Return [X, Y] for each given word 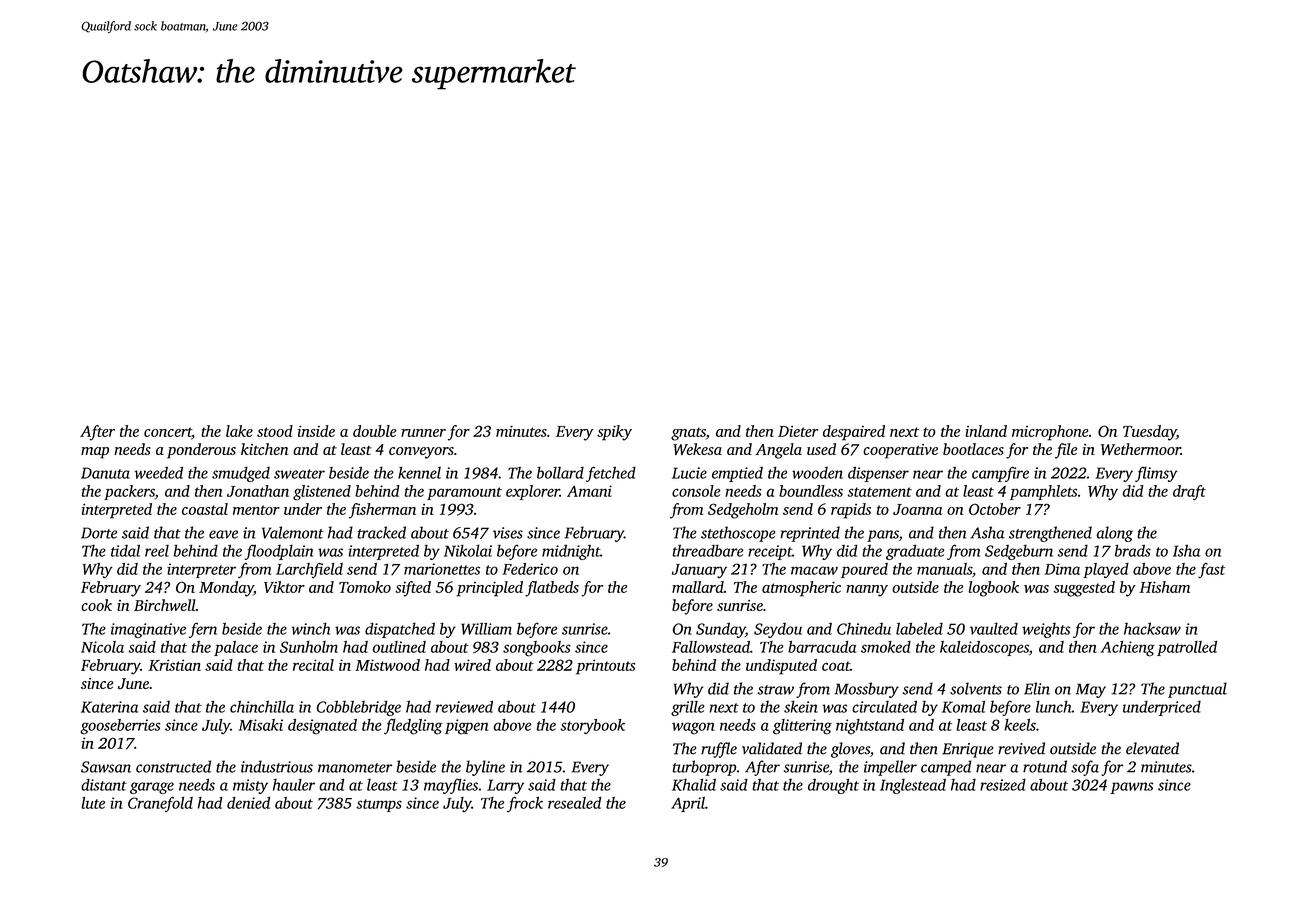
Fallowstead [711, 647]
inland [986, 431]
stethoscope [738, 534]
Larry [505, 786]
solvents [976, 688]
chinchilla [262, 706]
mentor [256, 510]
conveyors [421, 453]
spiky [614, 433]
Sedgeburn [1019, 552]
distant [104, 784]
